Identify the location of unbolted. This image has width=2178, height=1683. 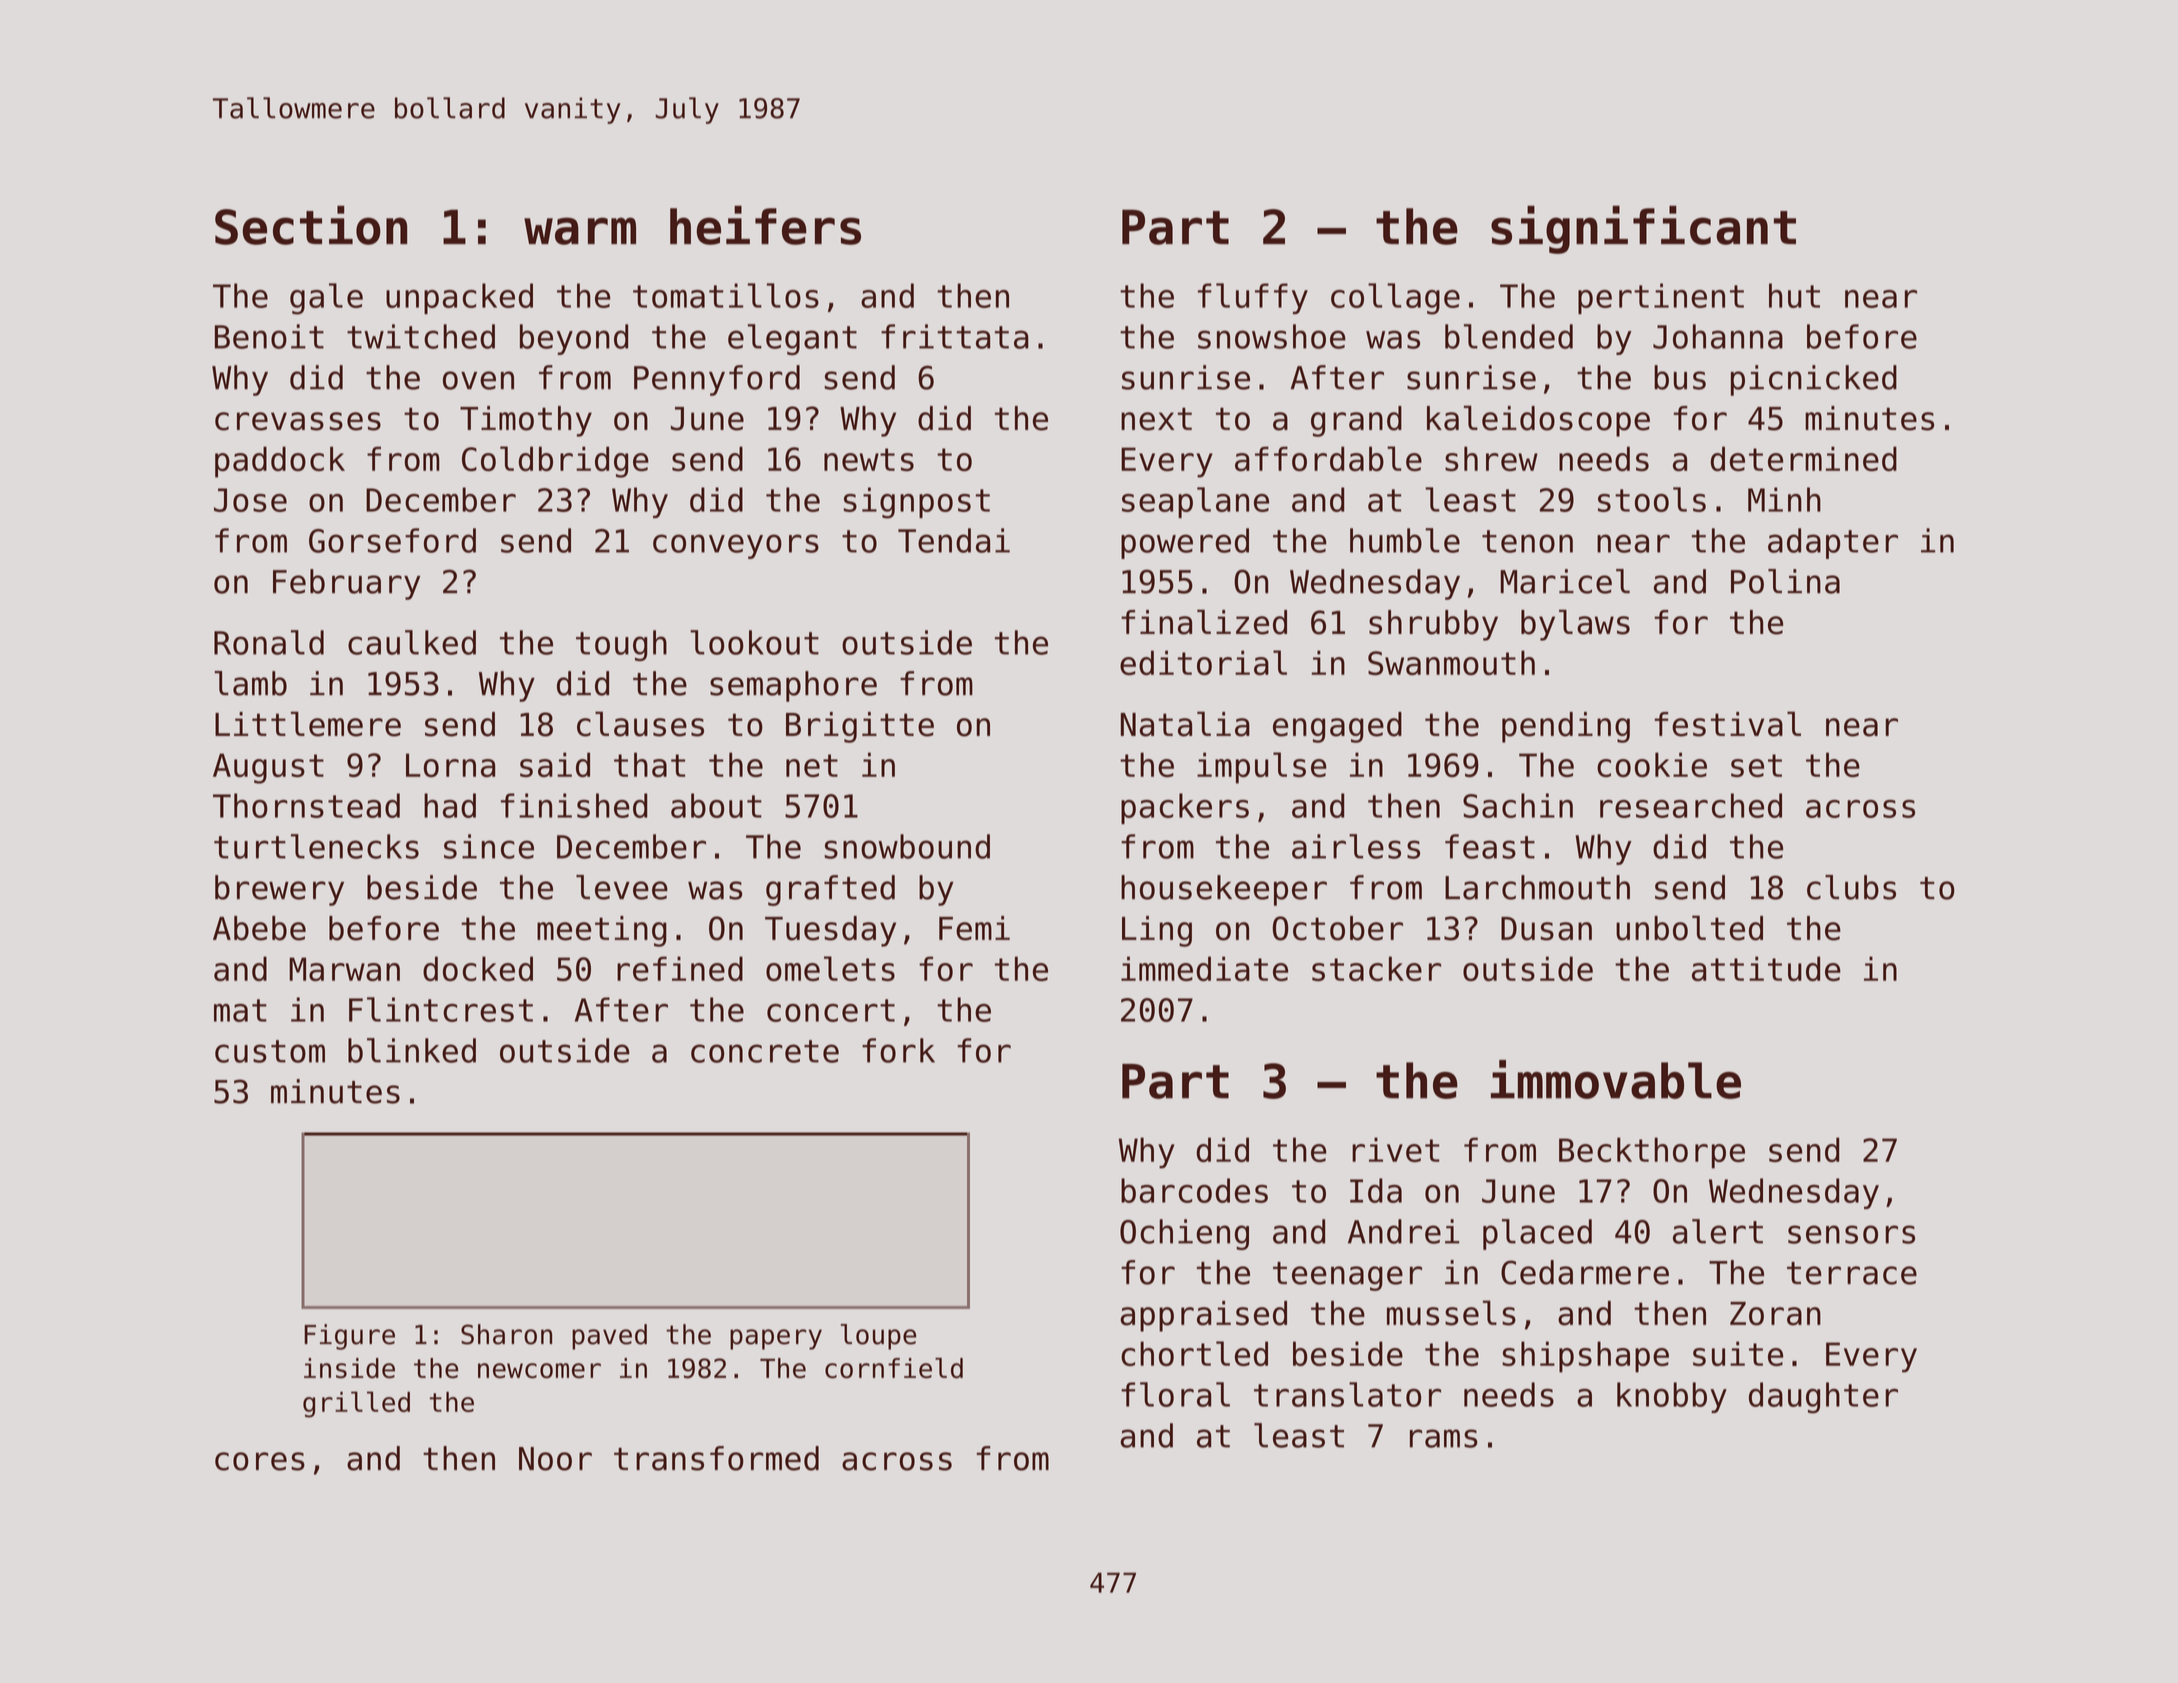
(1689, 928).
